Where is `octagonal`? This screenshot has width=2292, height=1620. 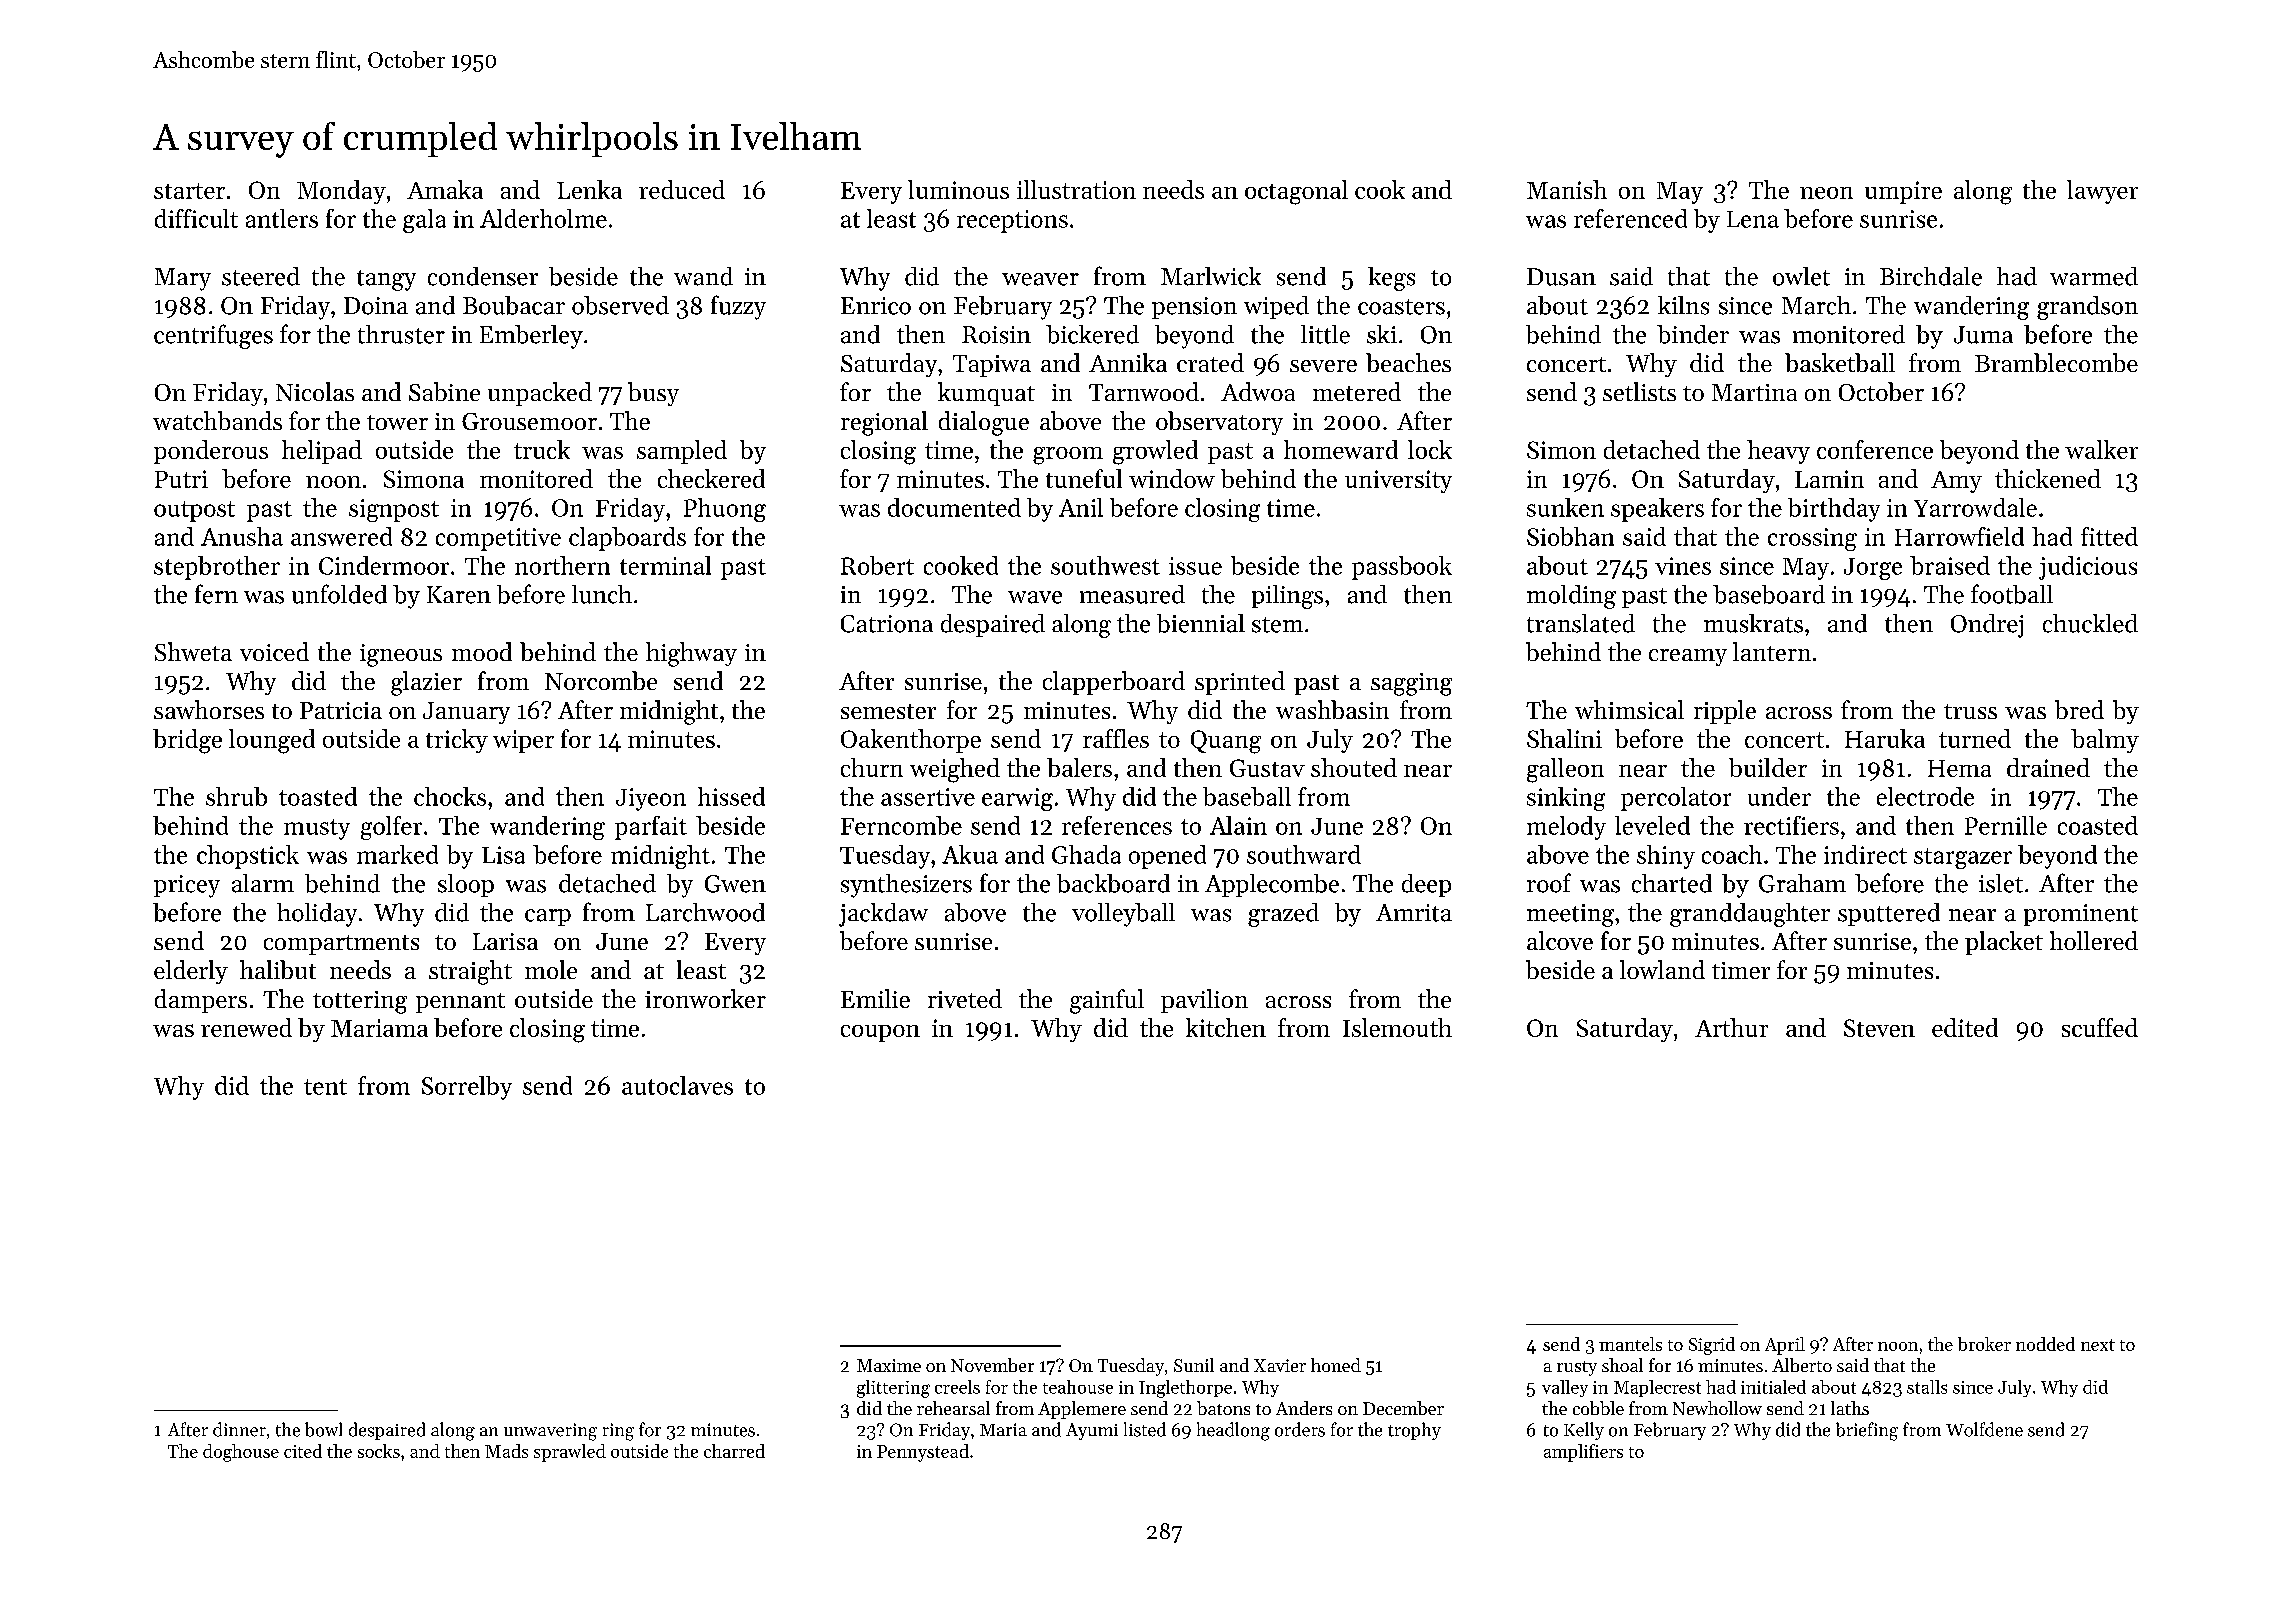 octagonal is located at coordinates (1296, 192).
